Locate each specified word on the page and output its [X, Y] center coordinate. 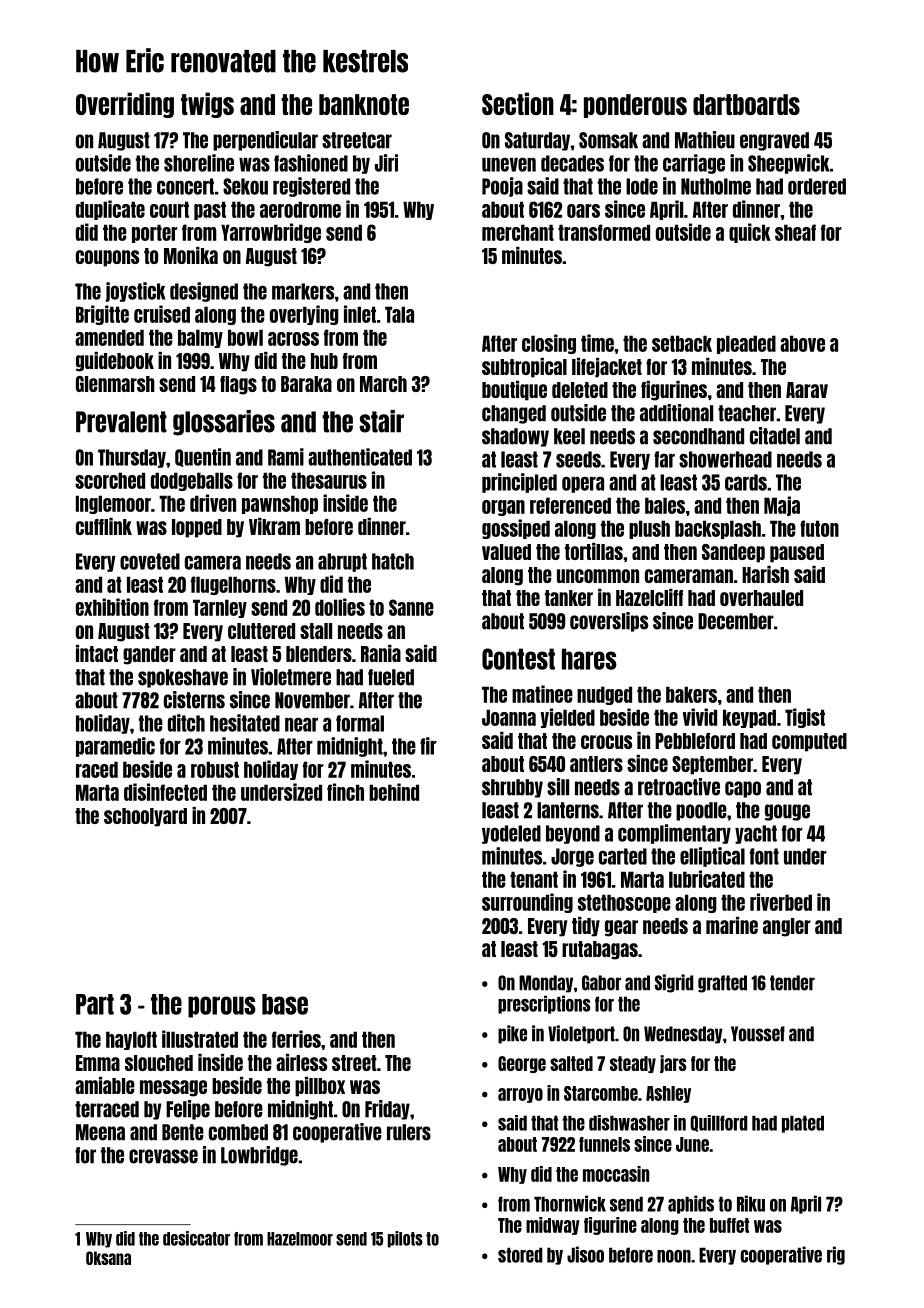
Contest [518, 659]
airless [301, 1062]
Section [518, 103]
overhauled [761, 598]
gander [149, 655]
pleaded [746, 344]
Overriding [125, 105]
